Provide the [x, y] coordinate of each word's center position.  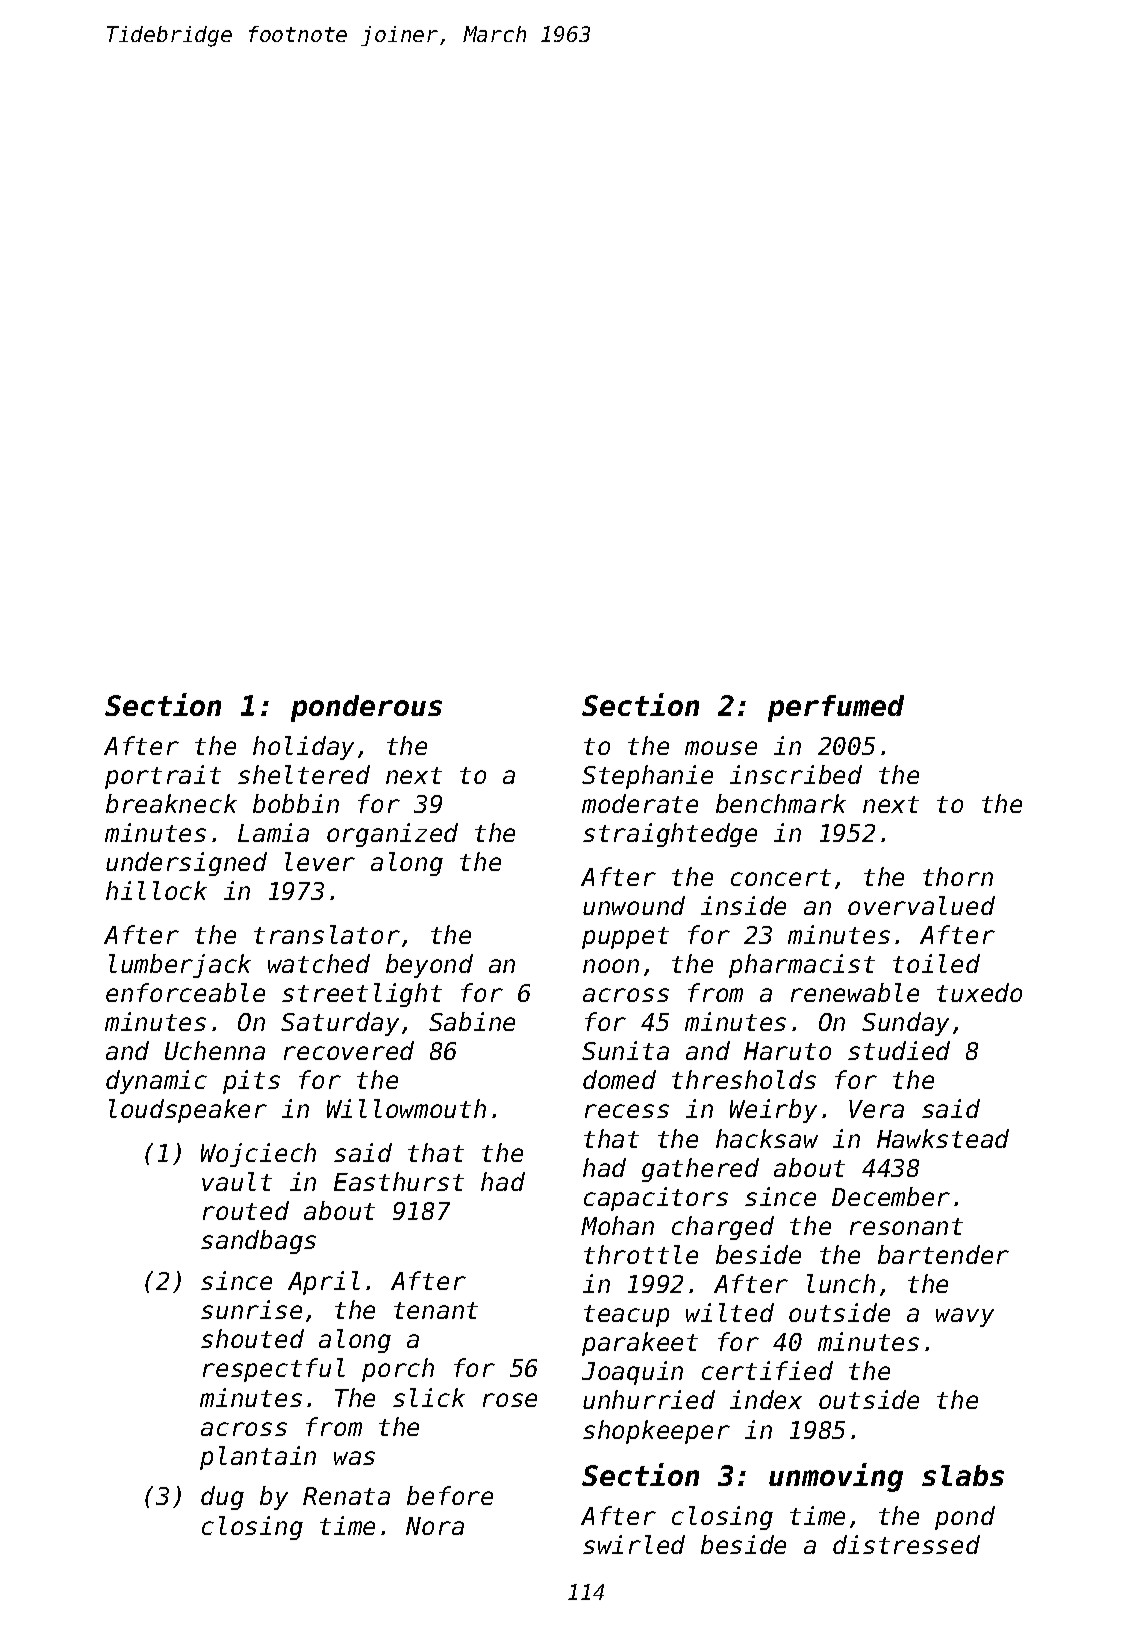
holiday [303, 748]
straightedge [670, 835]
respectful [274, 1370]
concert [781, 877]
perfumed [836, 708]
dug [222, 1498]
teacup [626, 1316]
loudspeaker [188, 1111]
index [766, 1399]
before [450, 1495]
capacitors [656, 1199]
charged [723, 1228]
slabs [963, 1475]
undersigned [186, 864]
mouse [721, 748]
